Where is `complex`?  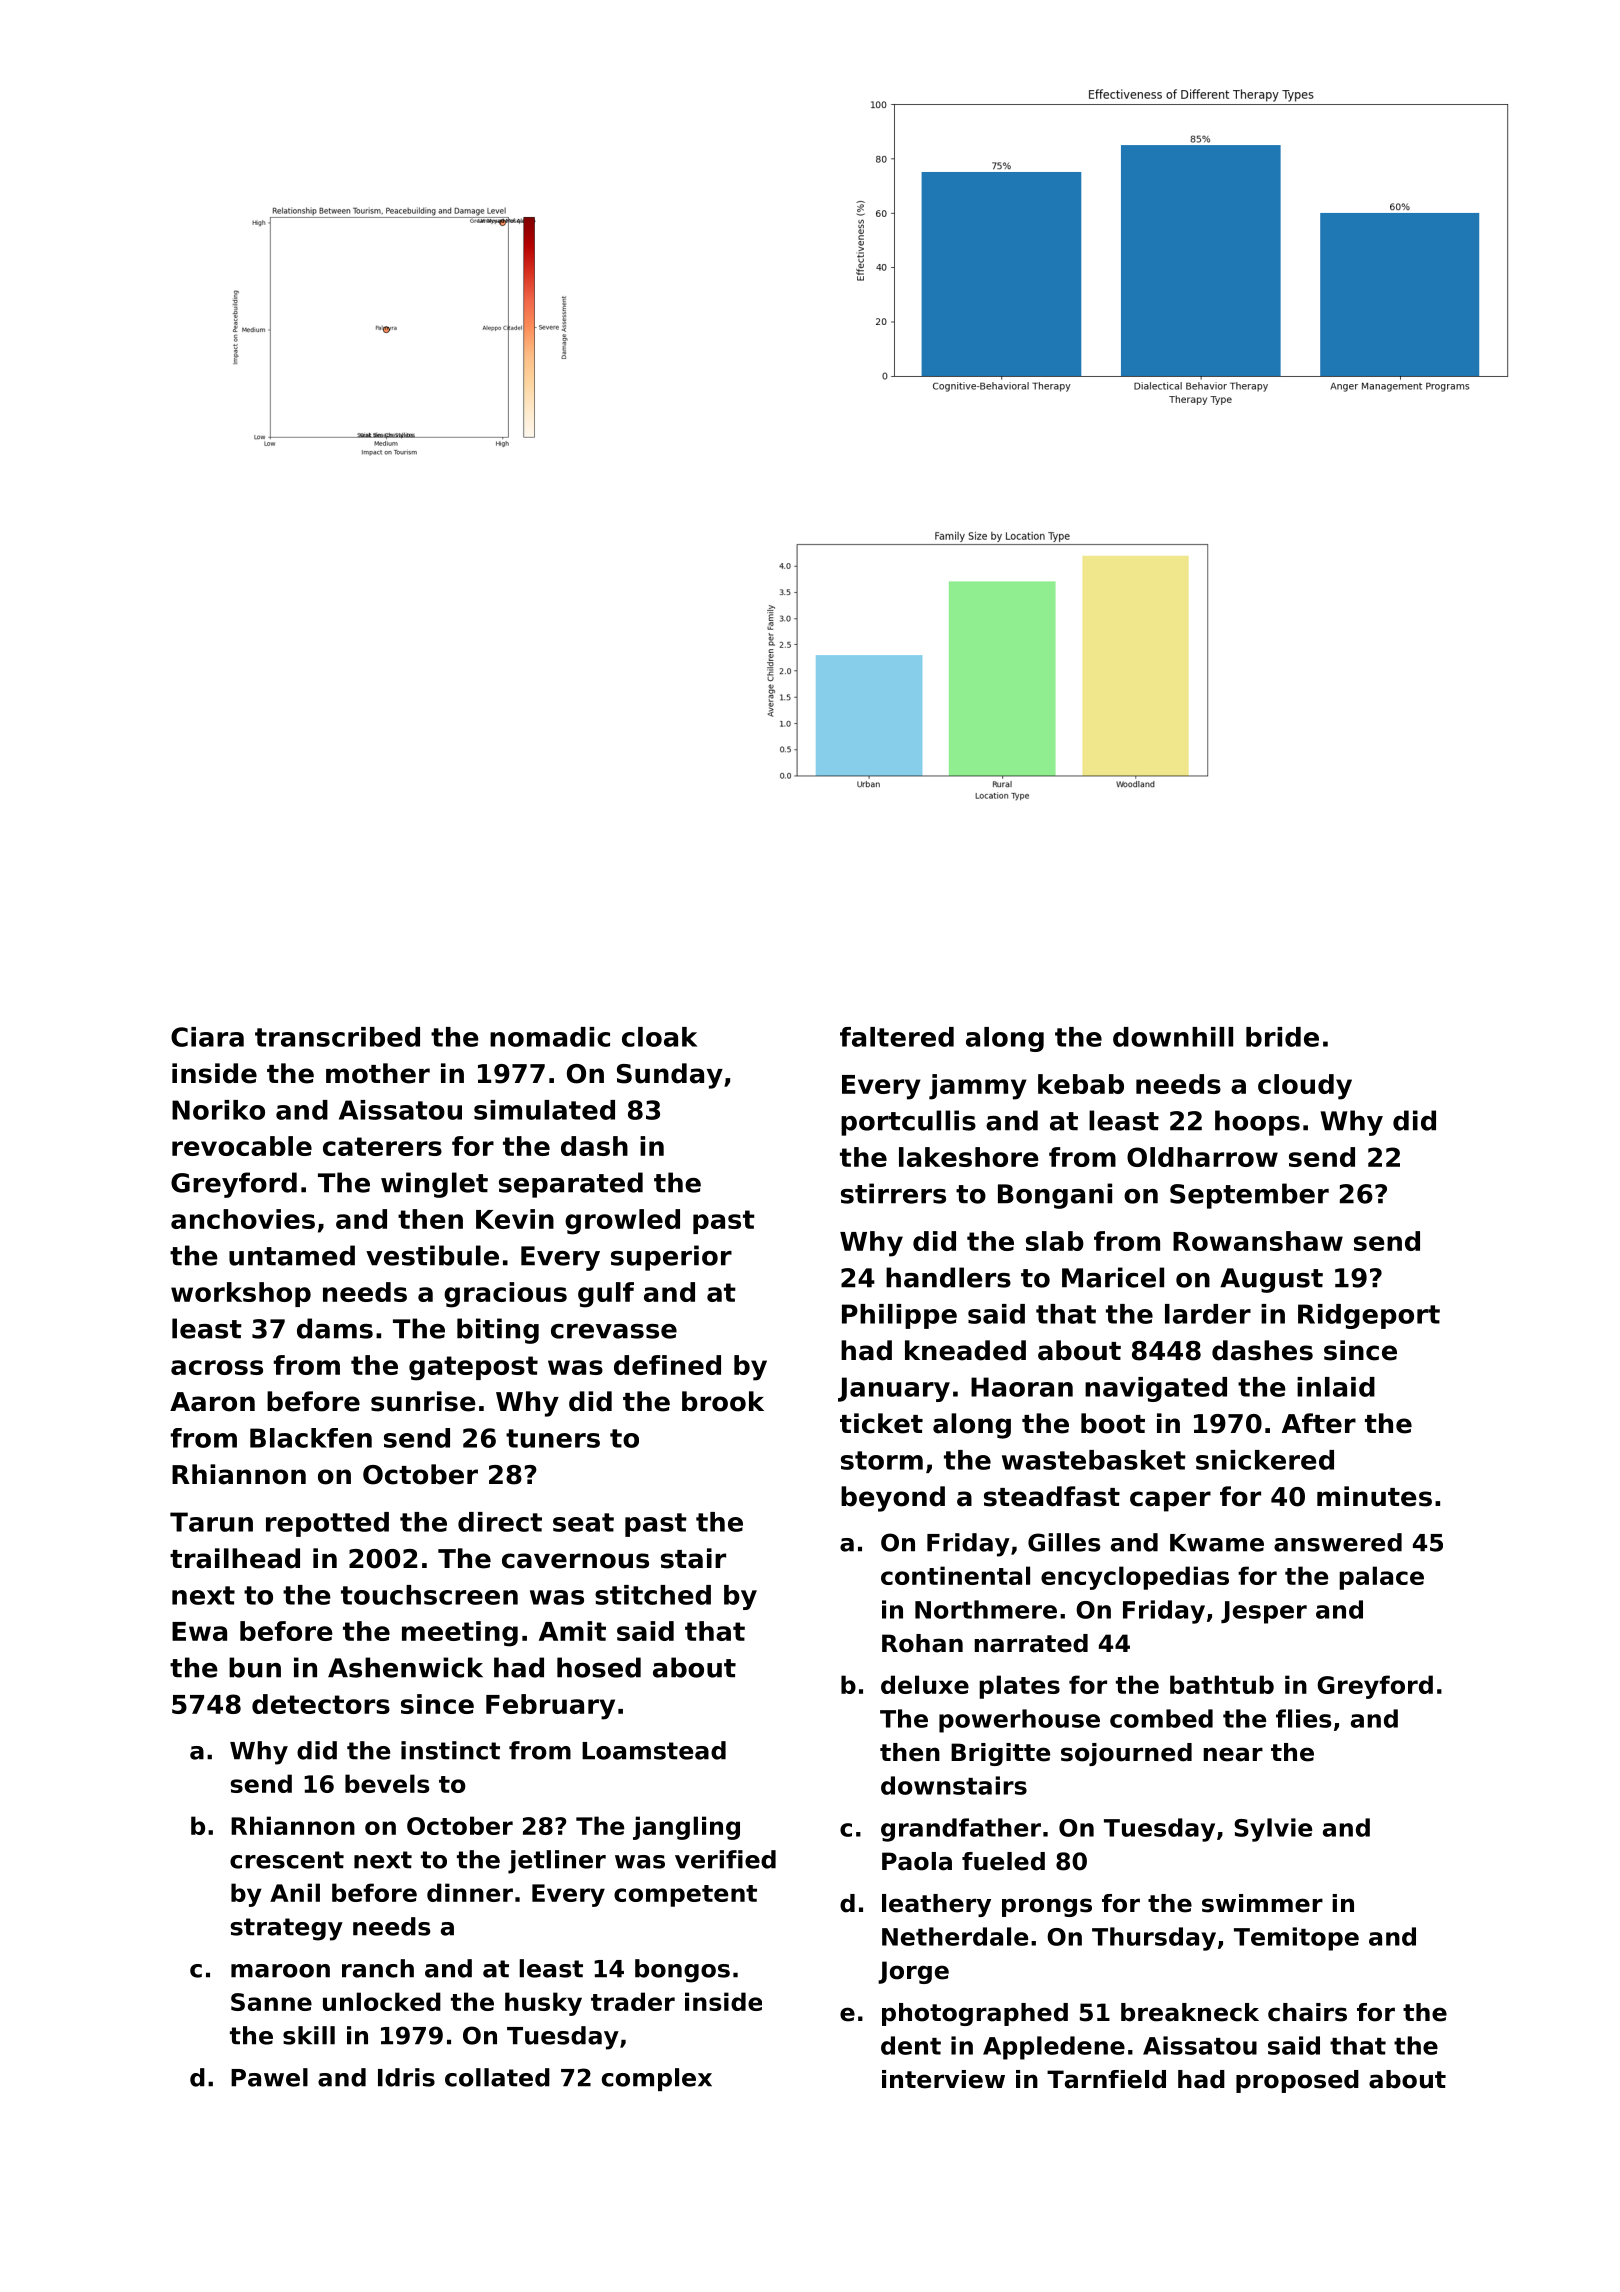
complex is located at coordinates (657, 2079).
